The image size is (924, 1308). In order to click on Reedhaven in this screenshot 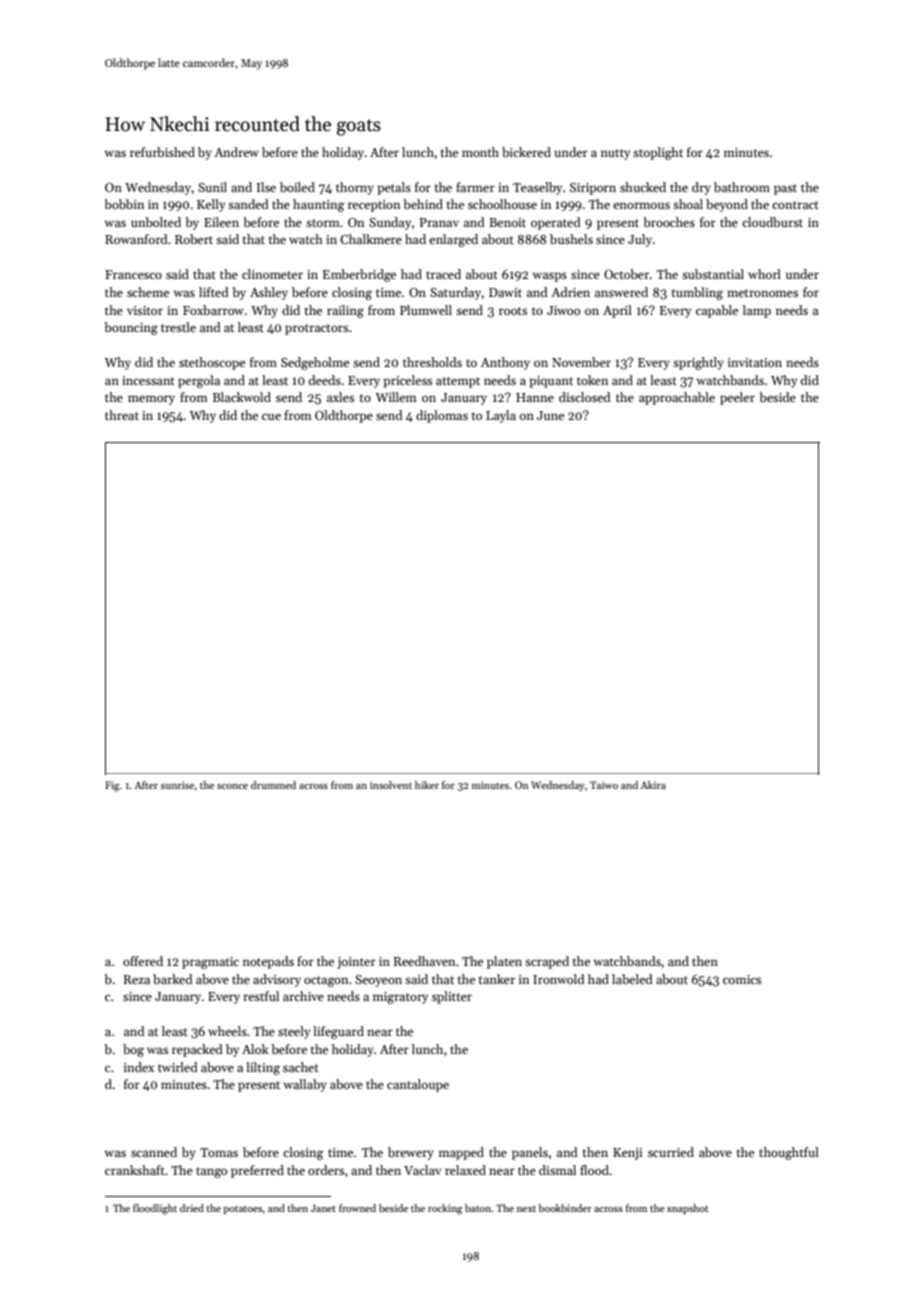, I will do `click(424, 961)`.
